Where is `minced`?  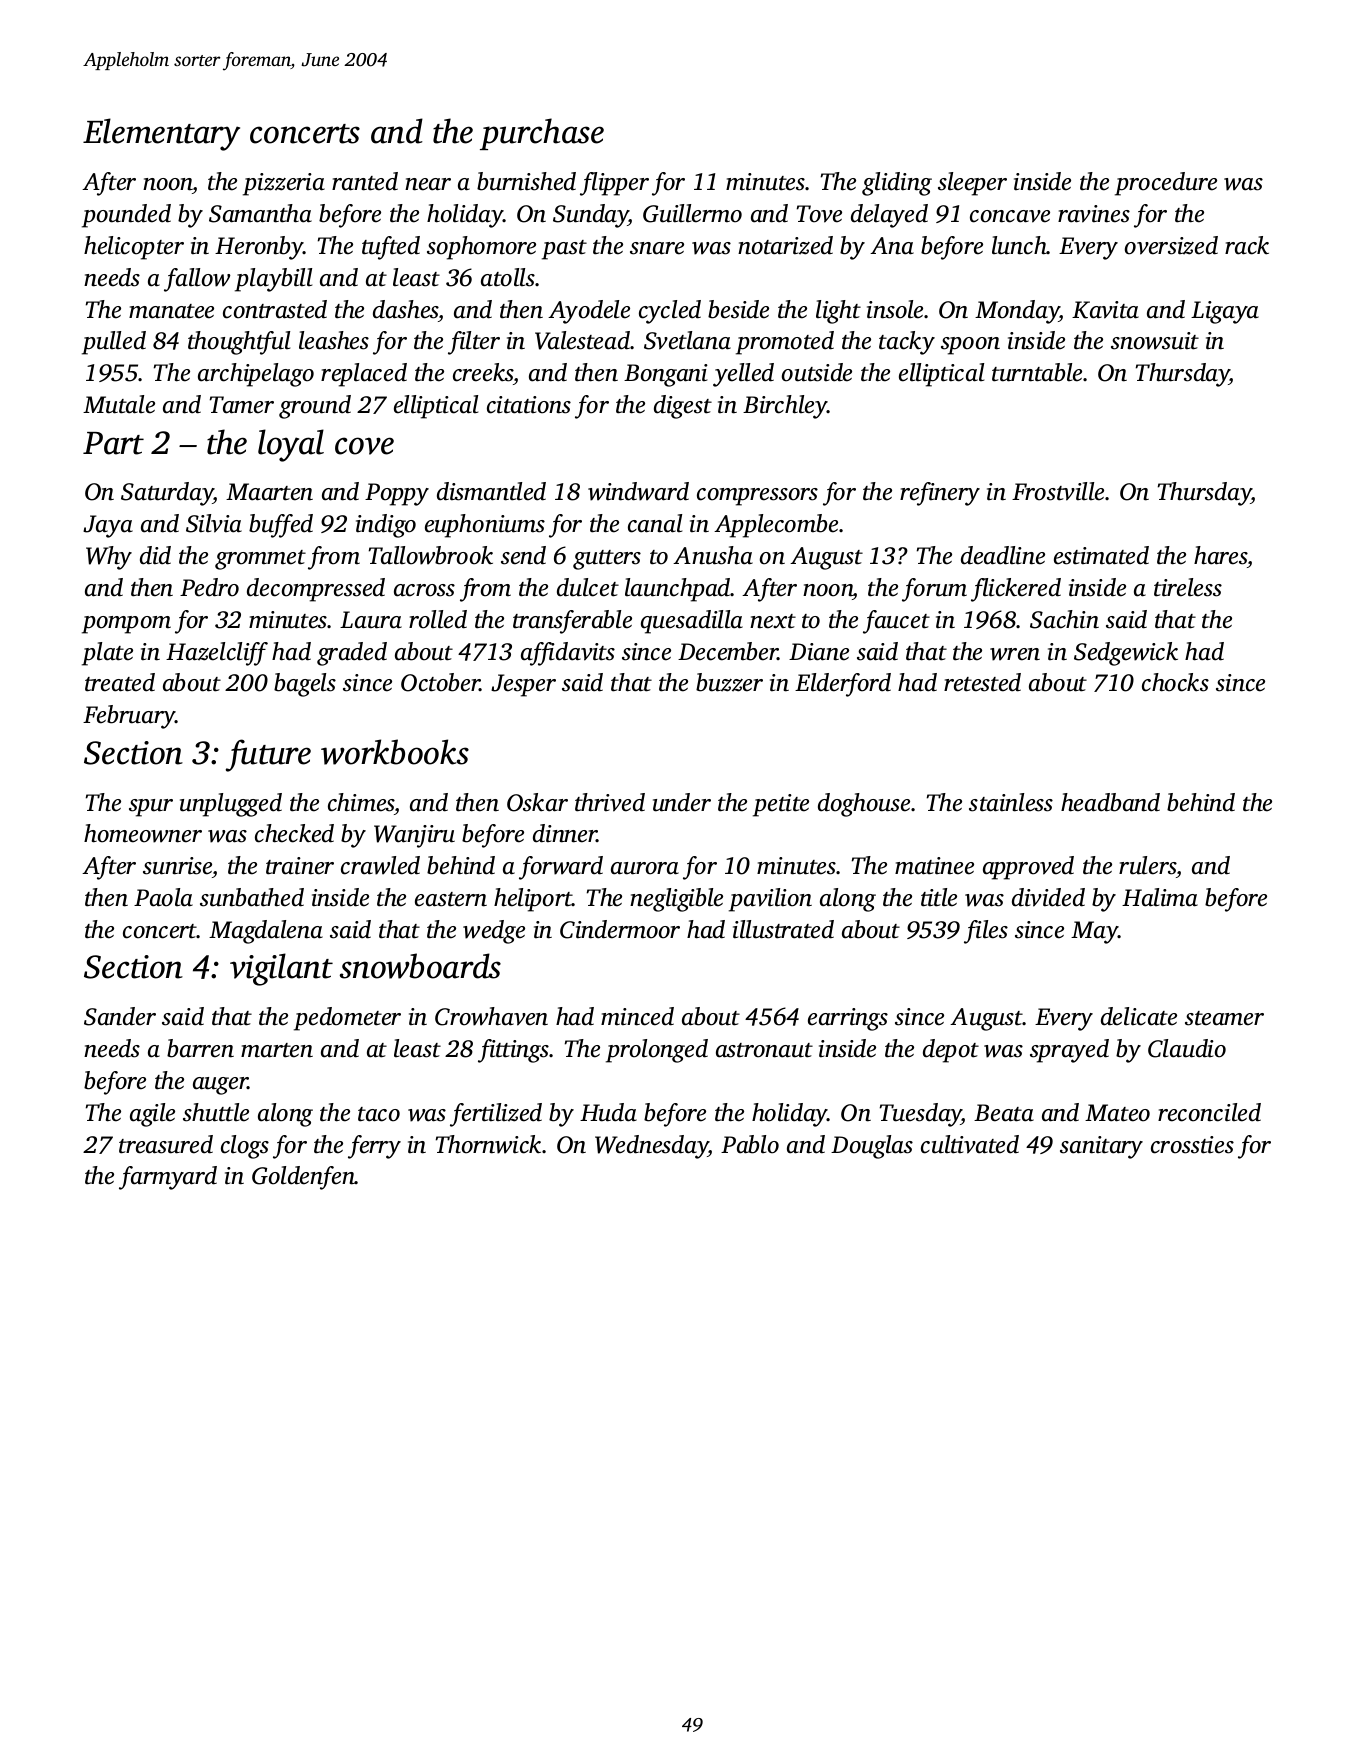
minced is located at coordinates (637, 1016).
